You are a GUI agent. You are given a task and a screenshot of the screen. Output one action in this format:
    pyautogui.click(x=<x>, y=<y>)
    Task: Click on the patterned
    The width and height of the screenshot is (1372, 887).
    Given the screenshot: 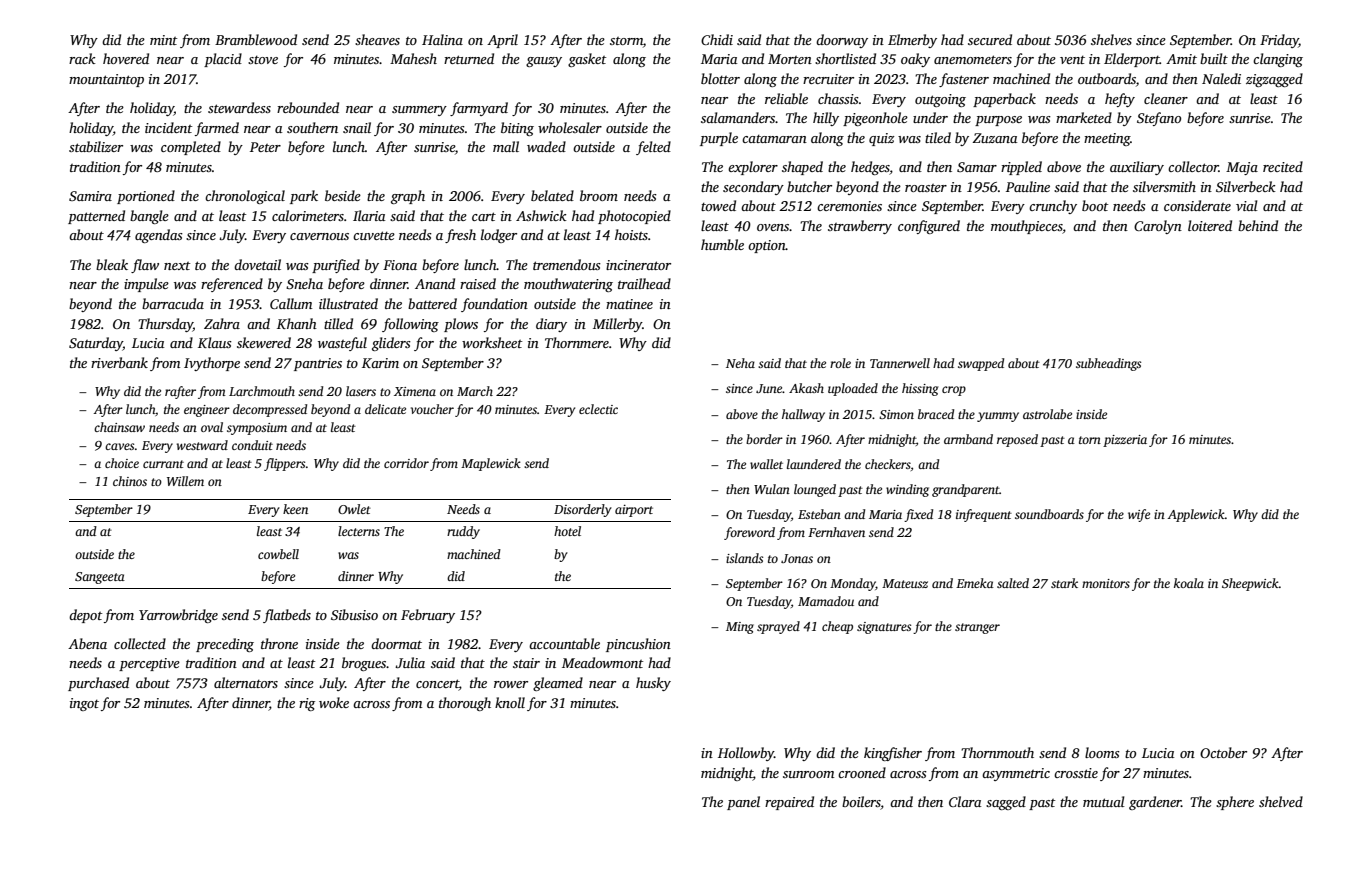 What is the action you would take?
    pyautogui.click(x=96, y=217)
